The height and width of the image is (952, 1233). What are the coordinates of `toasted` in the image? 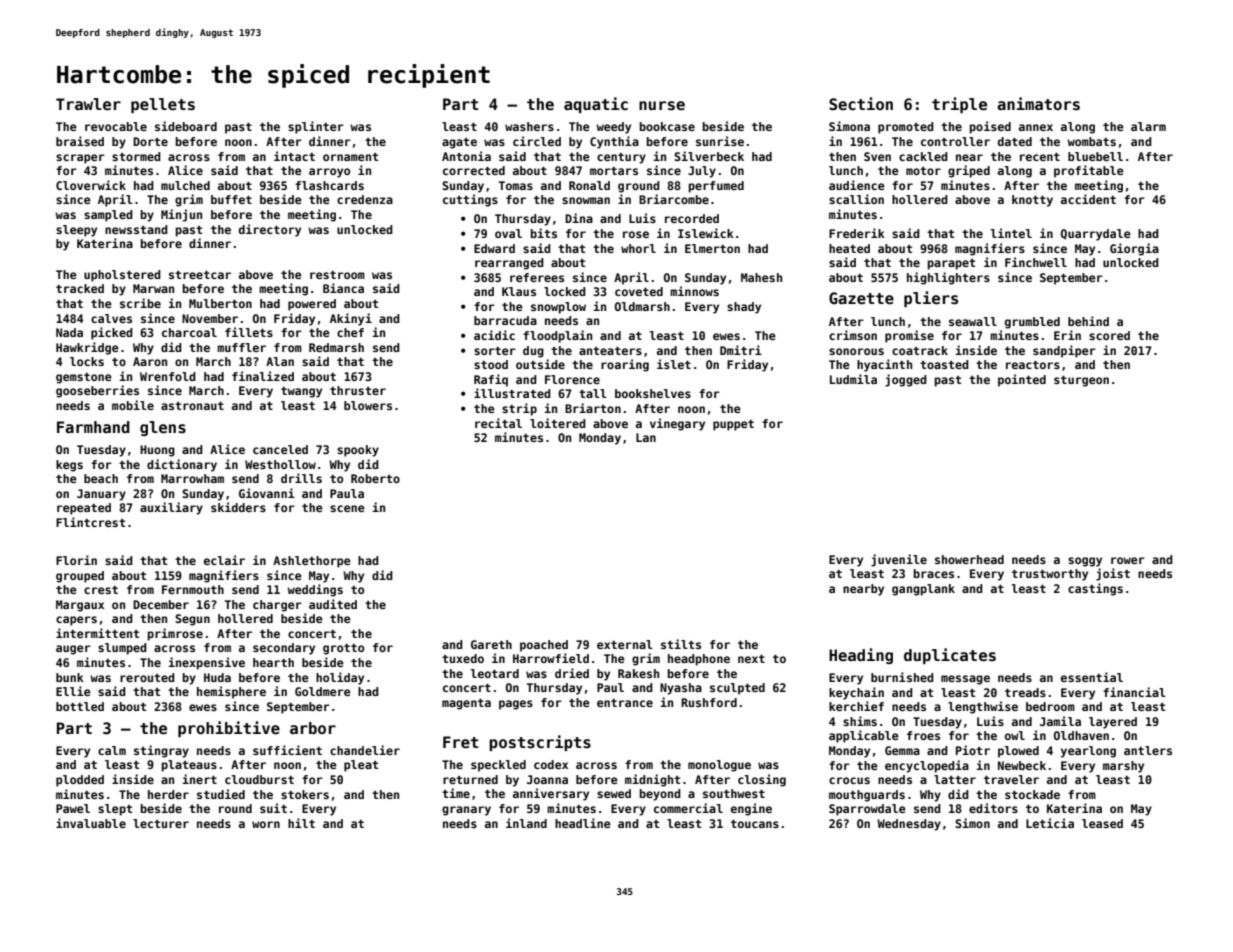 It's located at (944, 364).
